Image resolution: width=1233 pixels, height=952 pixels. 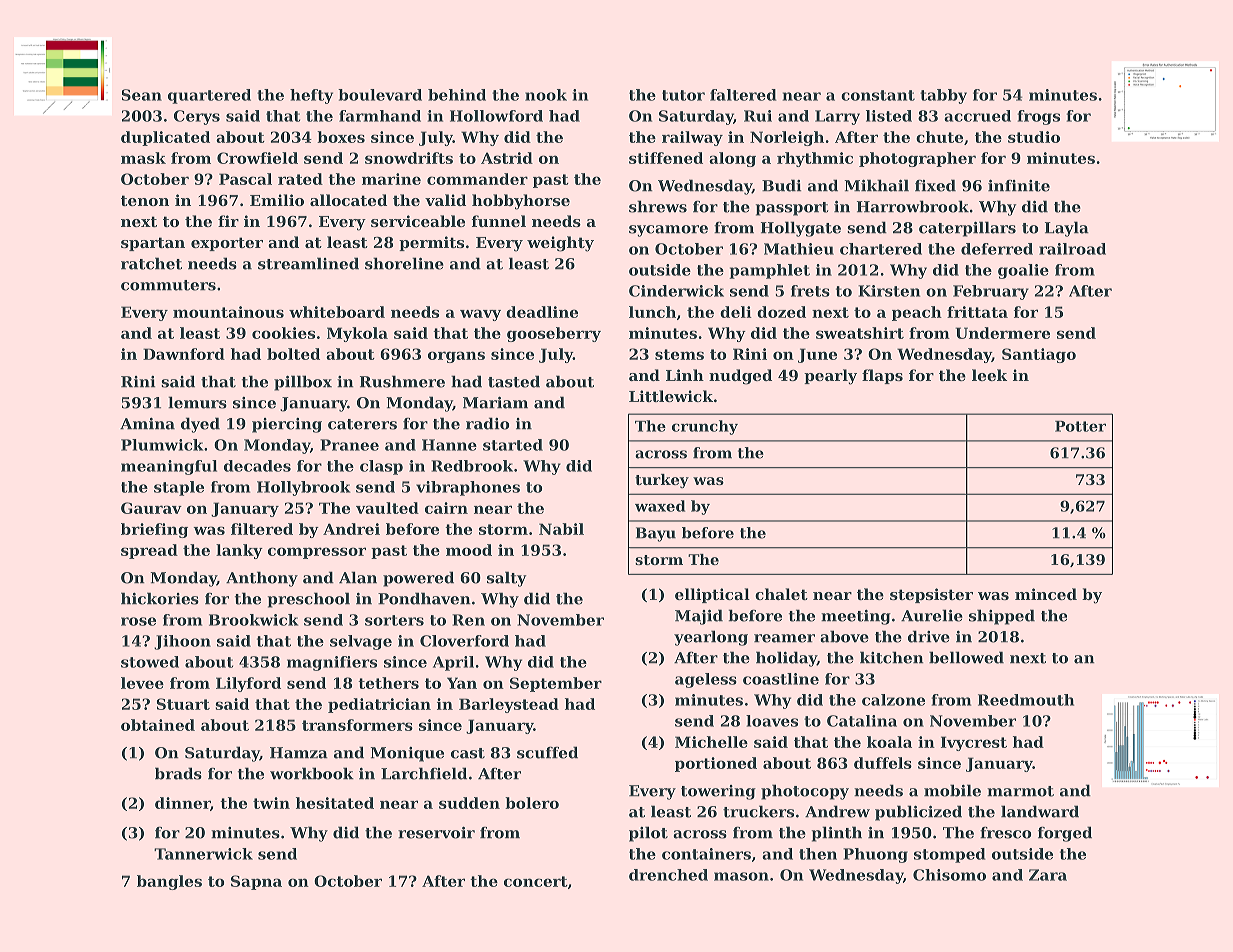 I want to click on quartered, so click(x=209, y=96).
